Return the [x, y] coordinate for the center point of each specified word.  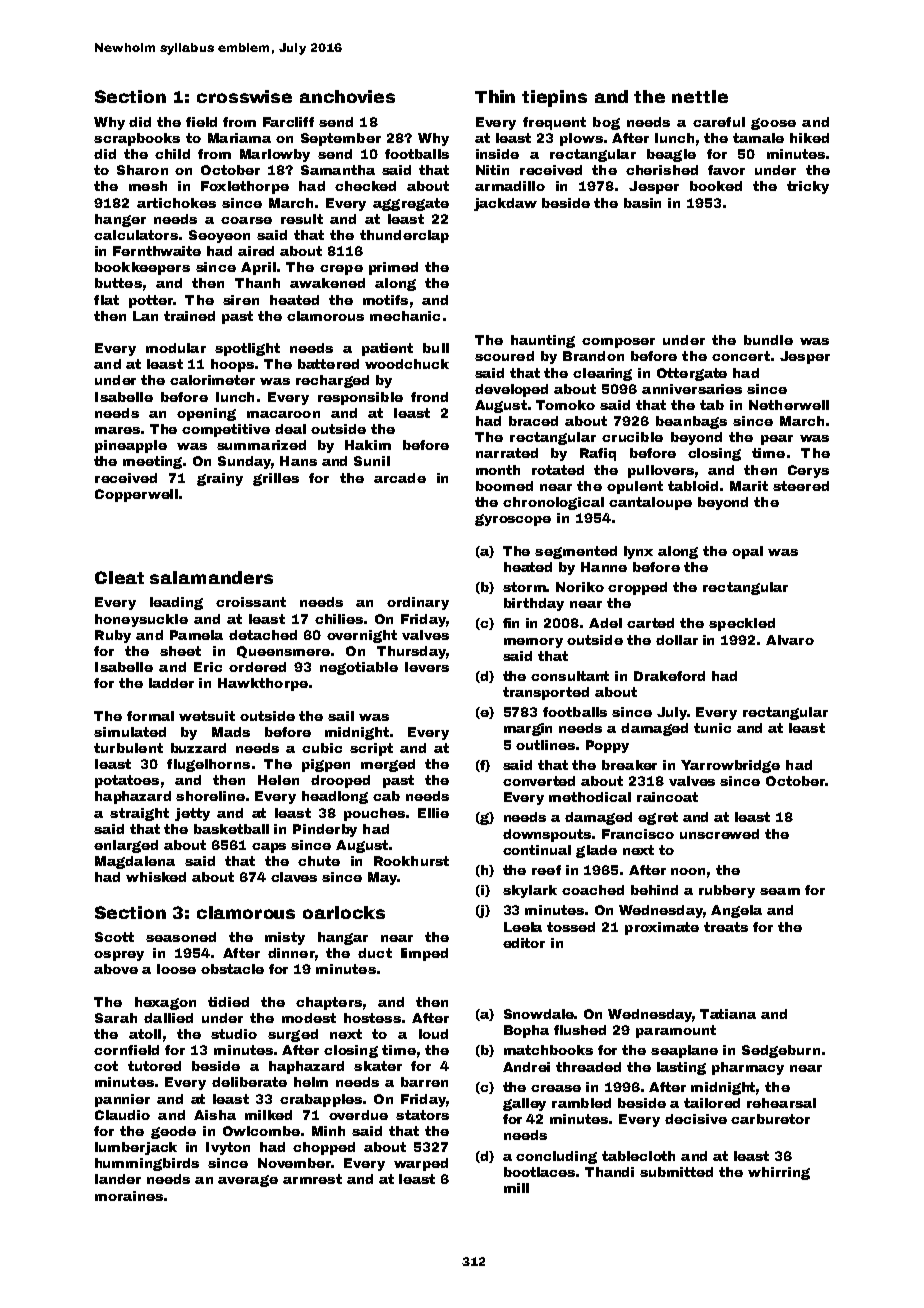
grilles [276, 479]
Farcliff [288, 122]
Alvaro [790, 640]
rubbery [727, 891]
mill [516, 1188]
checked [365, 186]
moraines [129, 1196]
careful [719, 122]
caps [269, 848]
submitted [676, 1172]
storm [524, 587]
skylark [530, 891]
